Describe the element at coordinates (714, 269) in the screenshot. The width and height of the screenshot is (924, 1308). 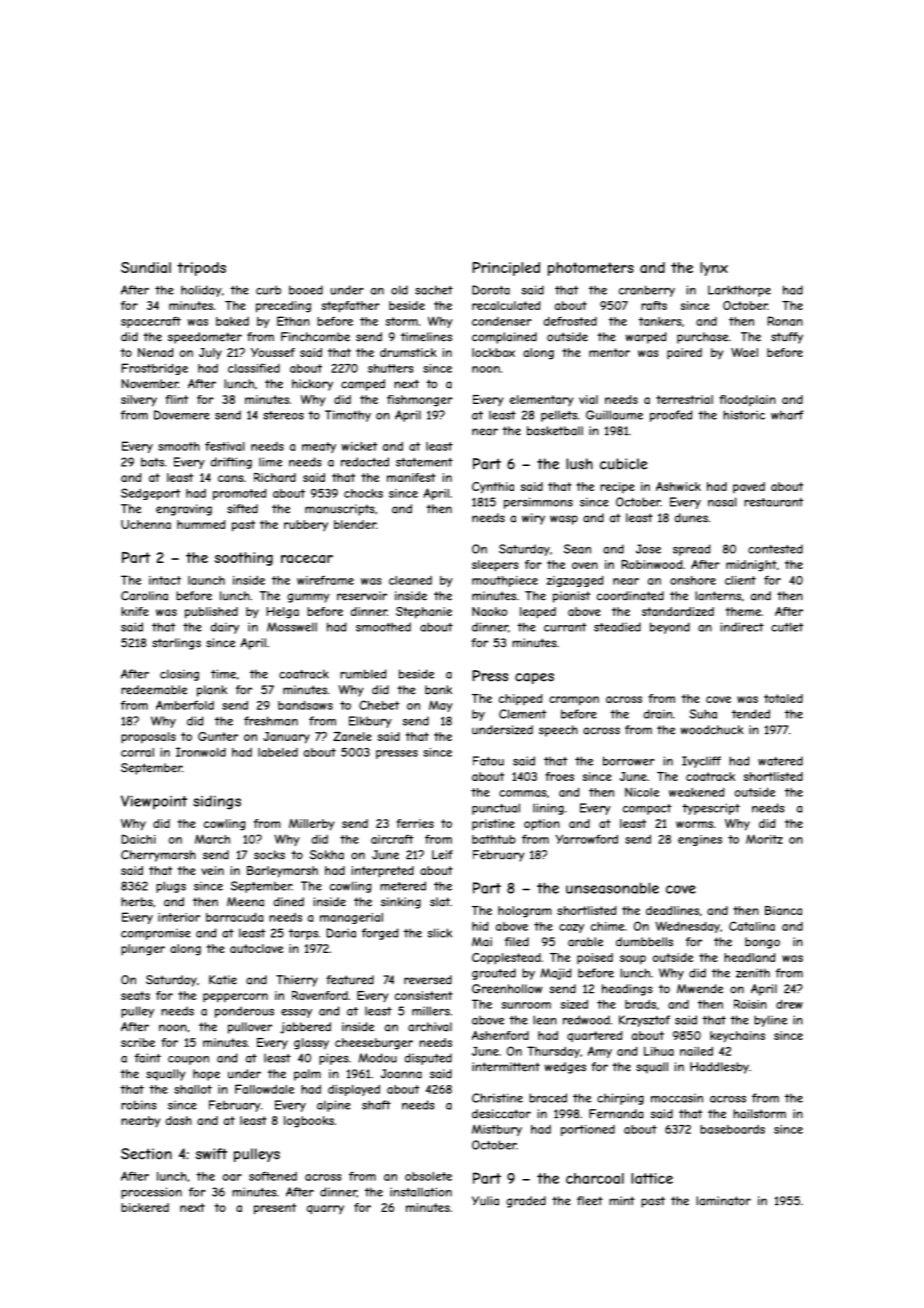
I see `lynx` at that location.
